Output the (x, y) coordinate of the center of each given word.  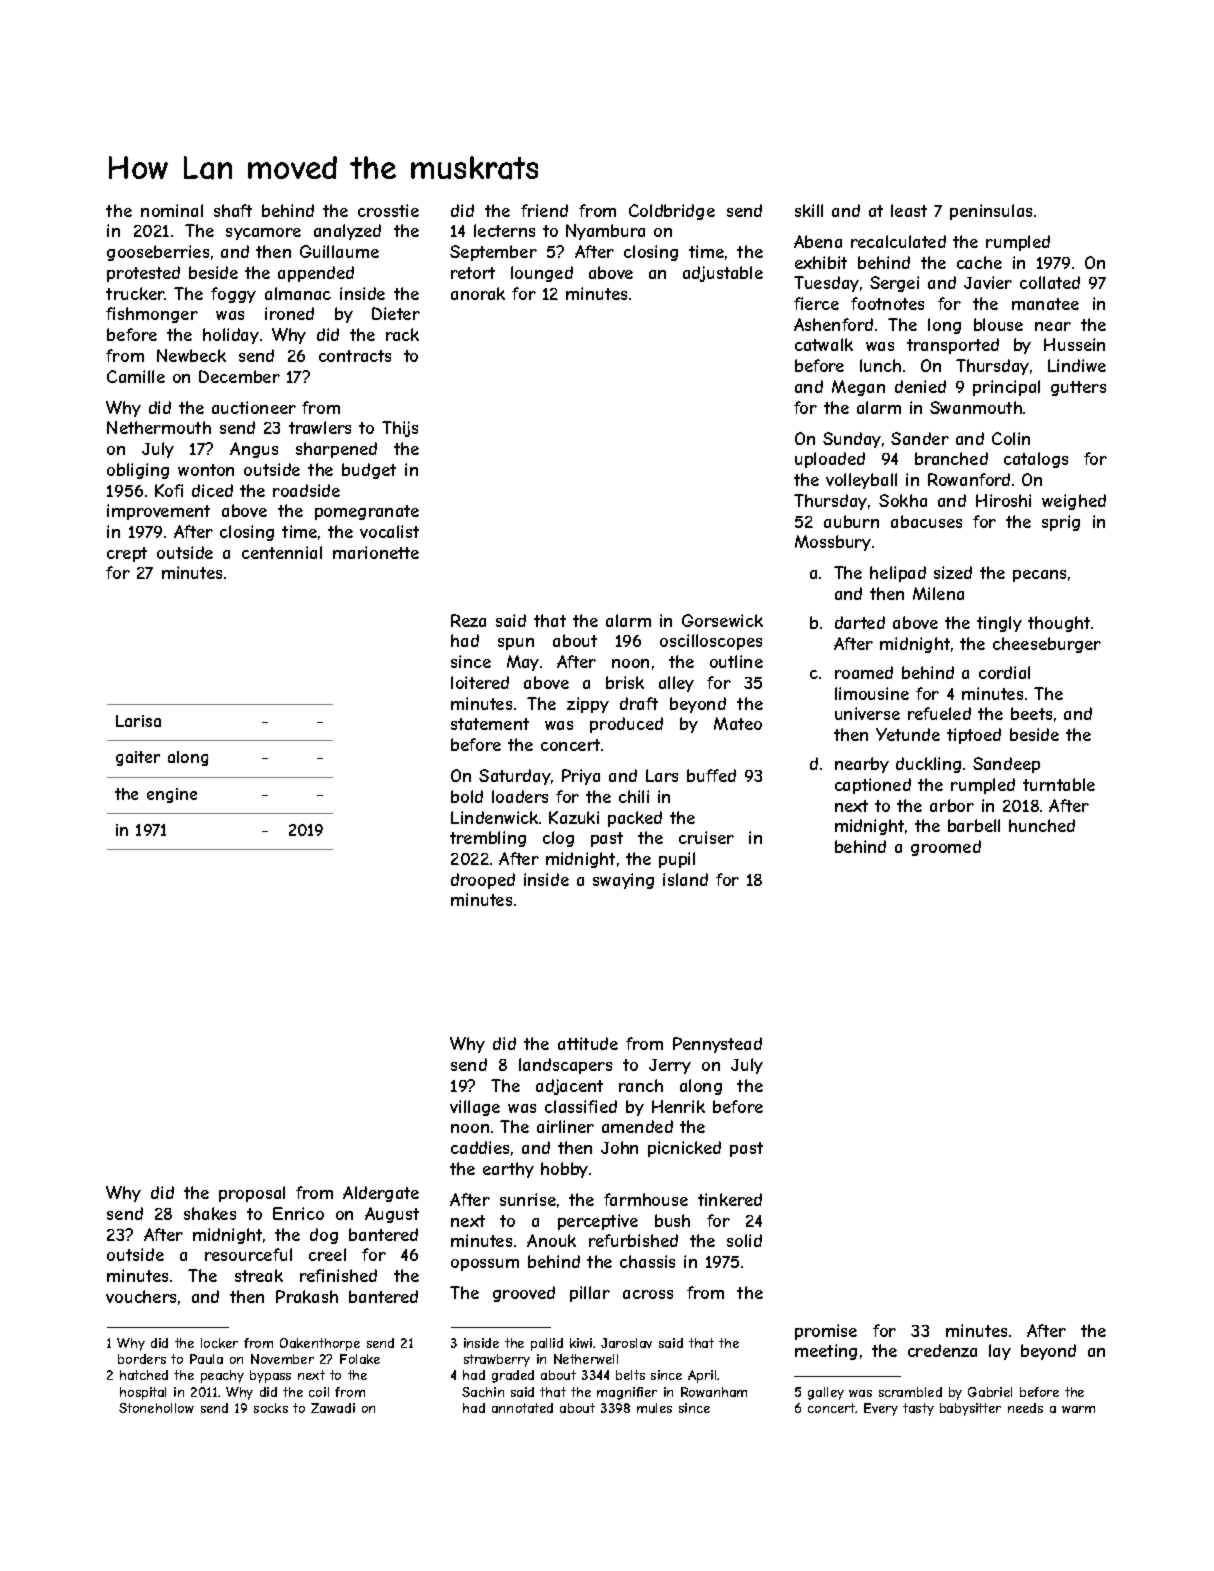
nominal (172, 210)
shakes (210, 1213)
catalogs (1036, 460)
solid (744, 1240)
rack (402, 334)
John (619, 1147)
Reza (468, 620)
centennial (282, 552)
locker (219, 1343)
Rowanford (969, 479)
